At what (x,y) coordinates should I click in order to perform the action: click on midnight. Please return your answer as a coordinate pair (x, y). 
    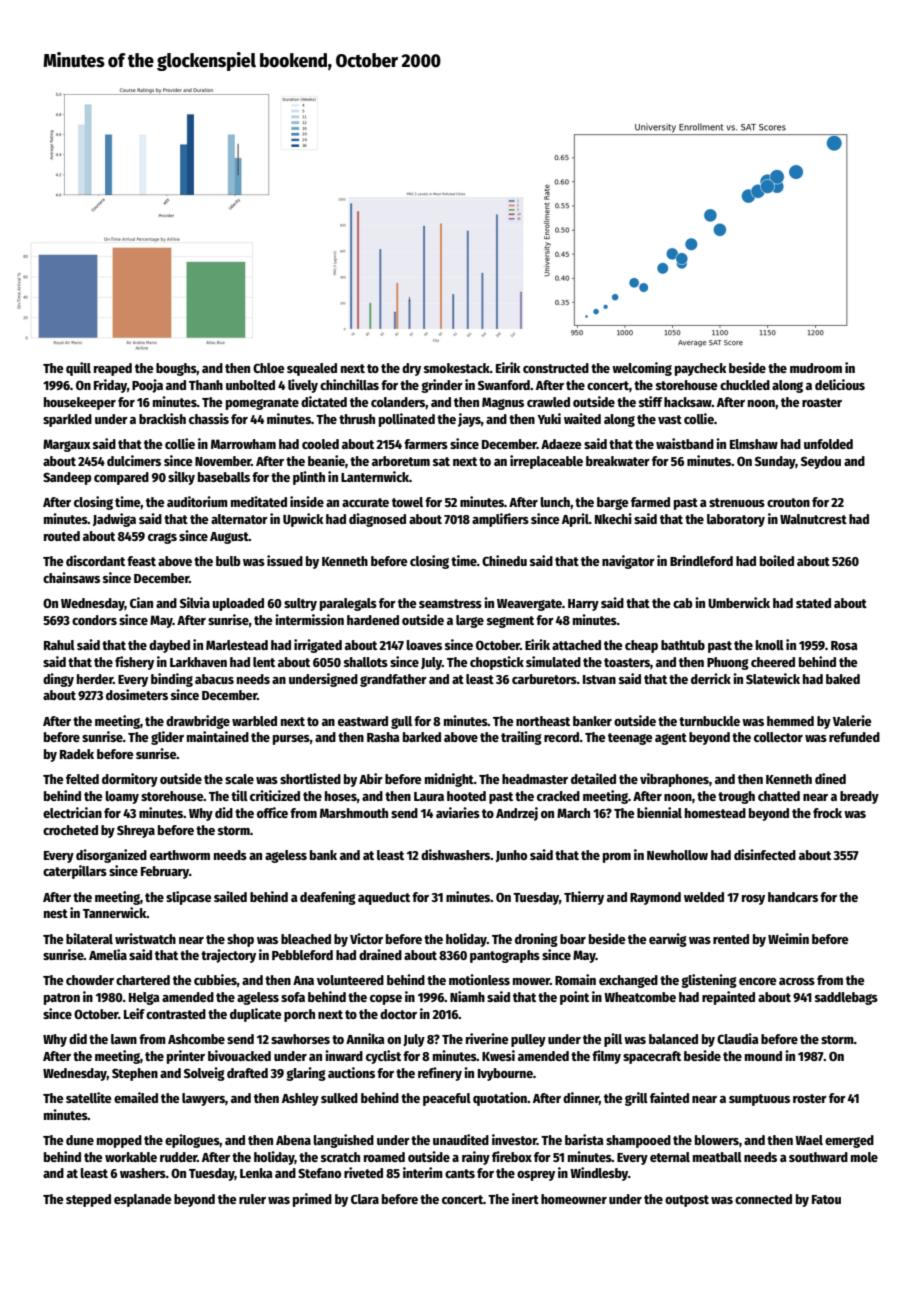
    Looking at the image, I should click on (449, 780).
